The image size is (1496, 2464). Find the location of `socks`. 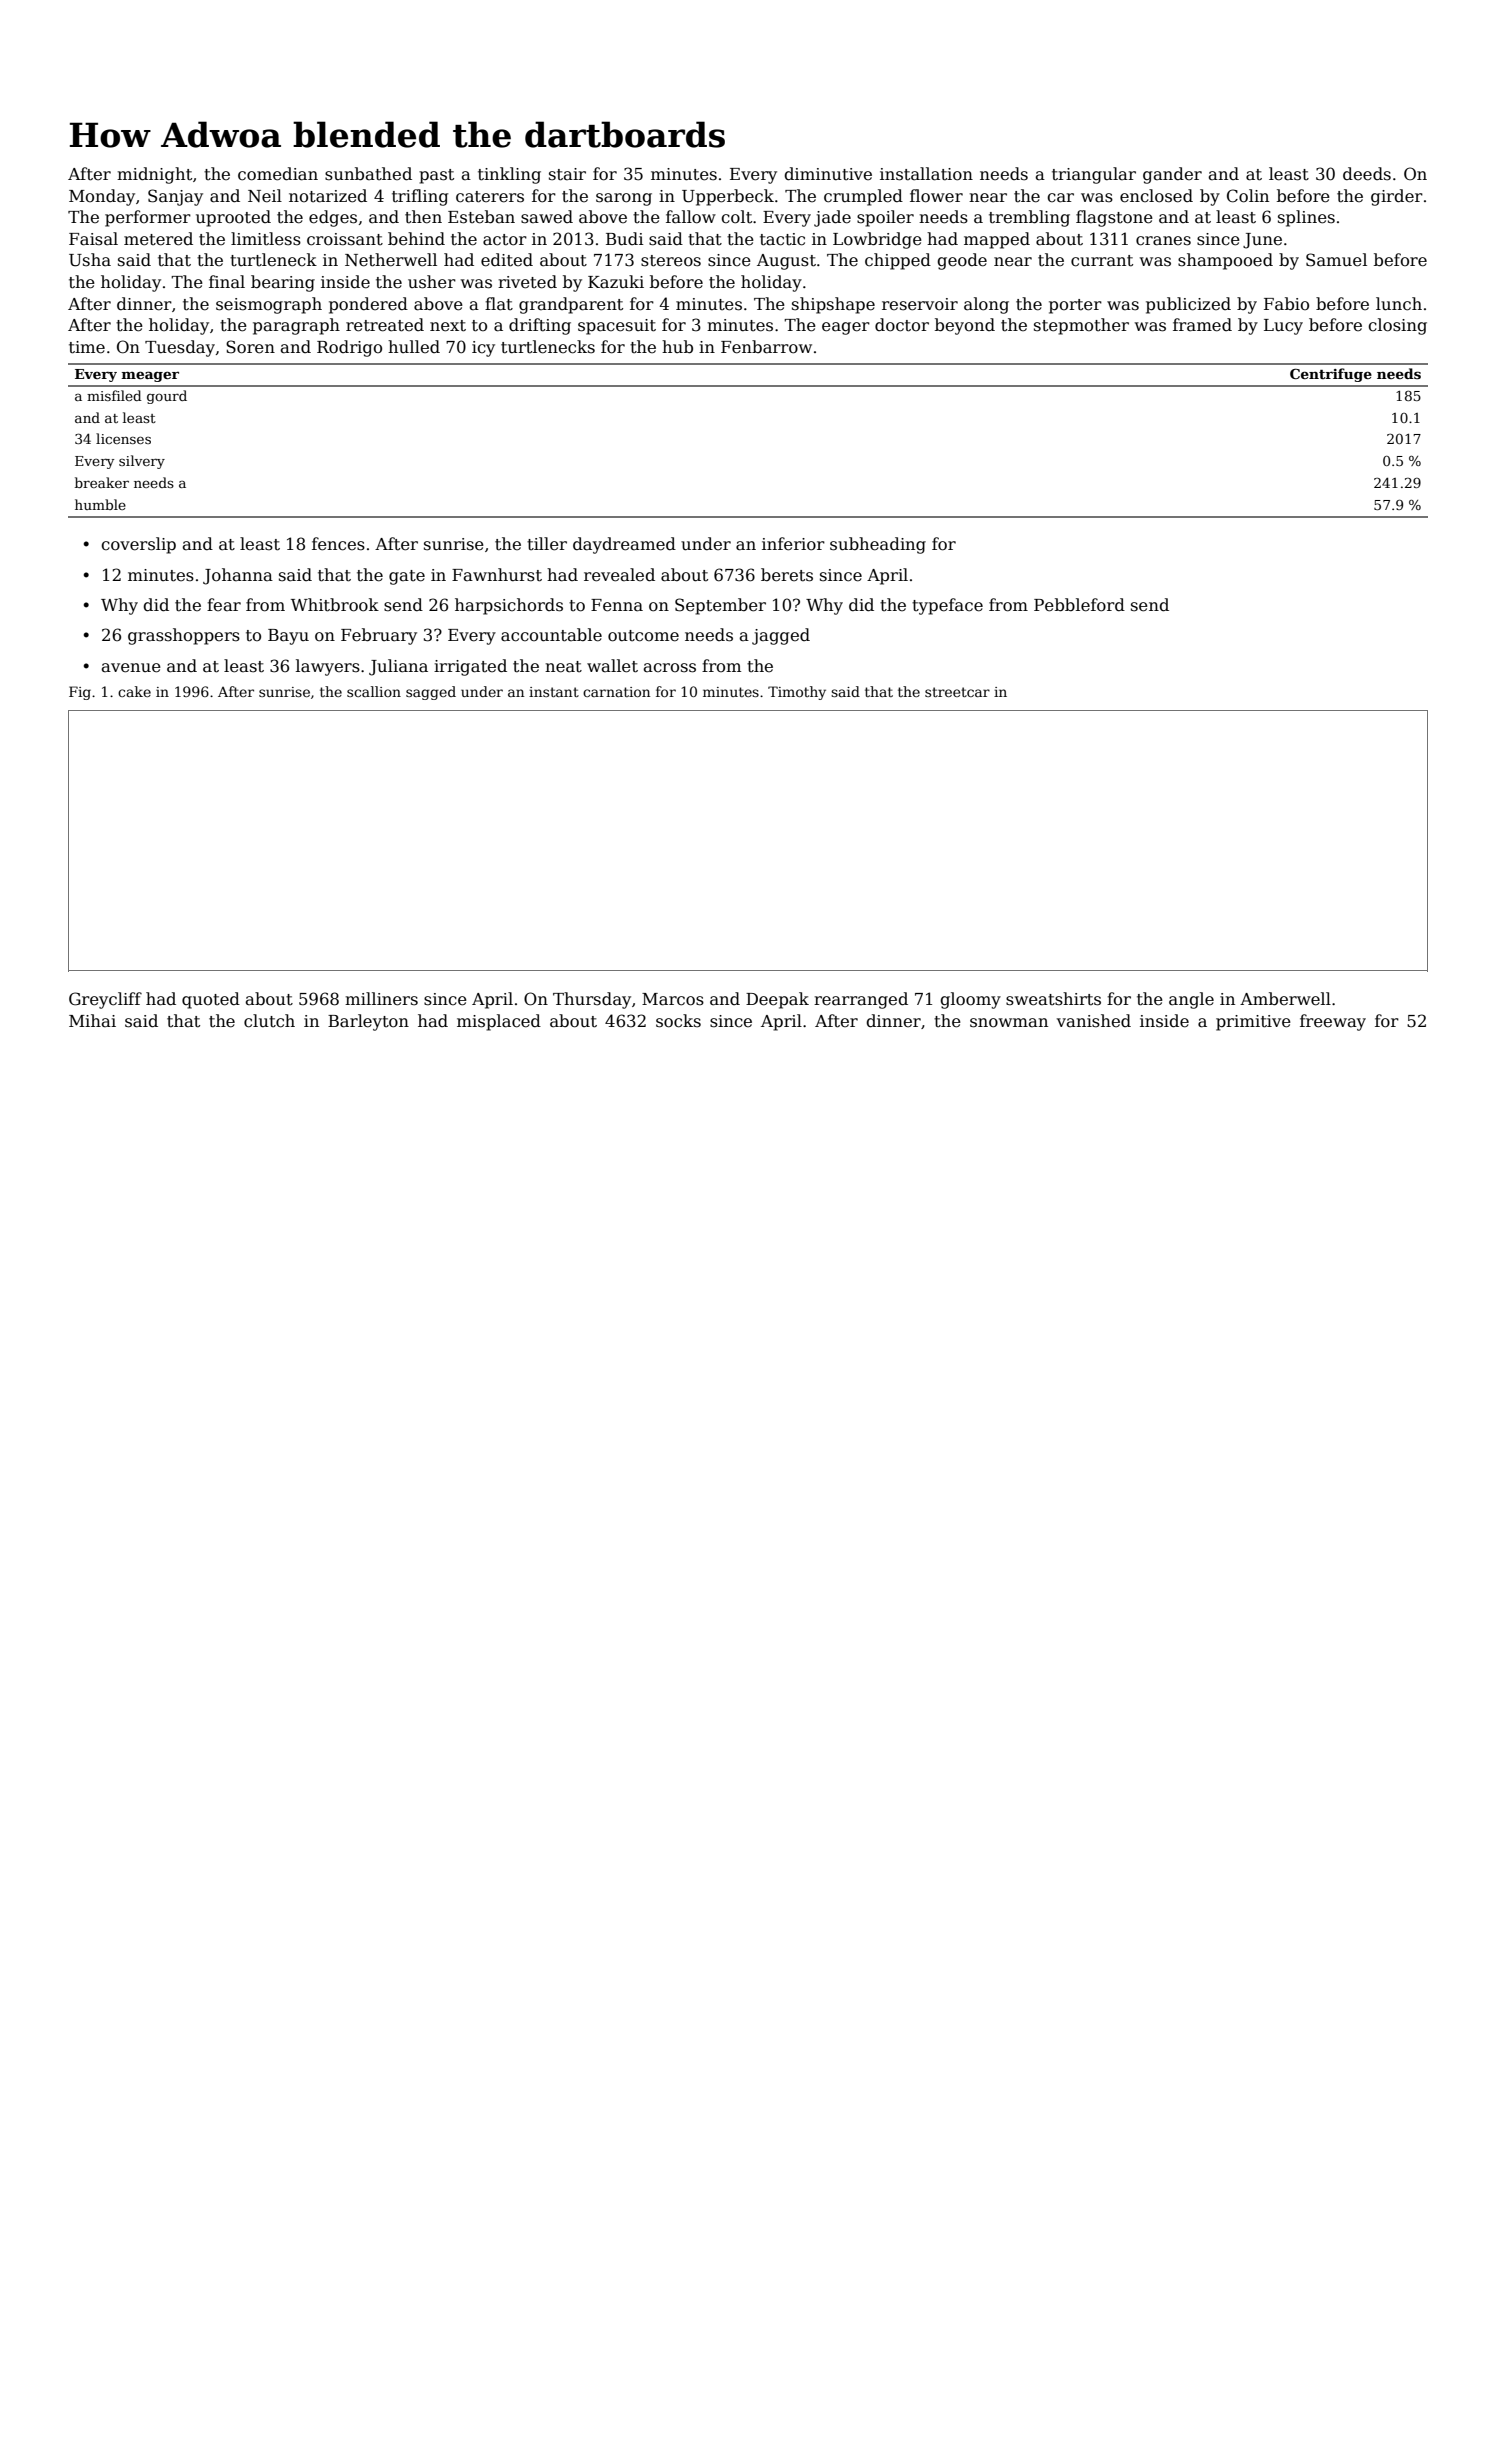

socks is located at coordinates (678, 1021).
